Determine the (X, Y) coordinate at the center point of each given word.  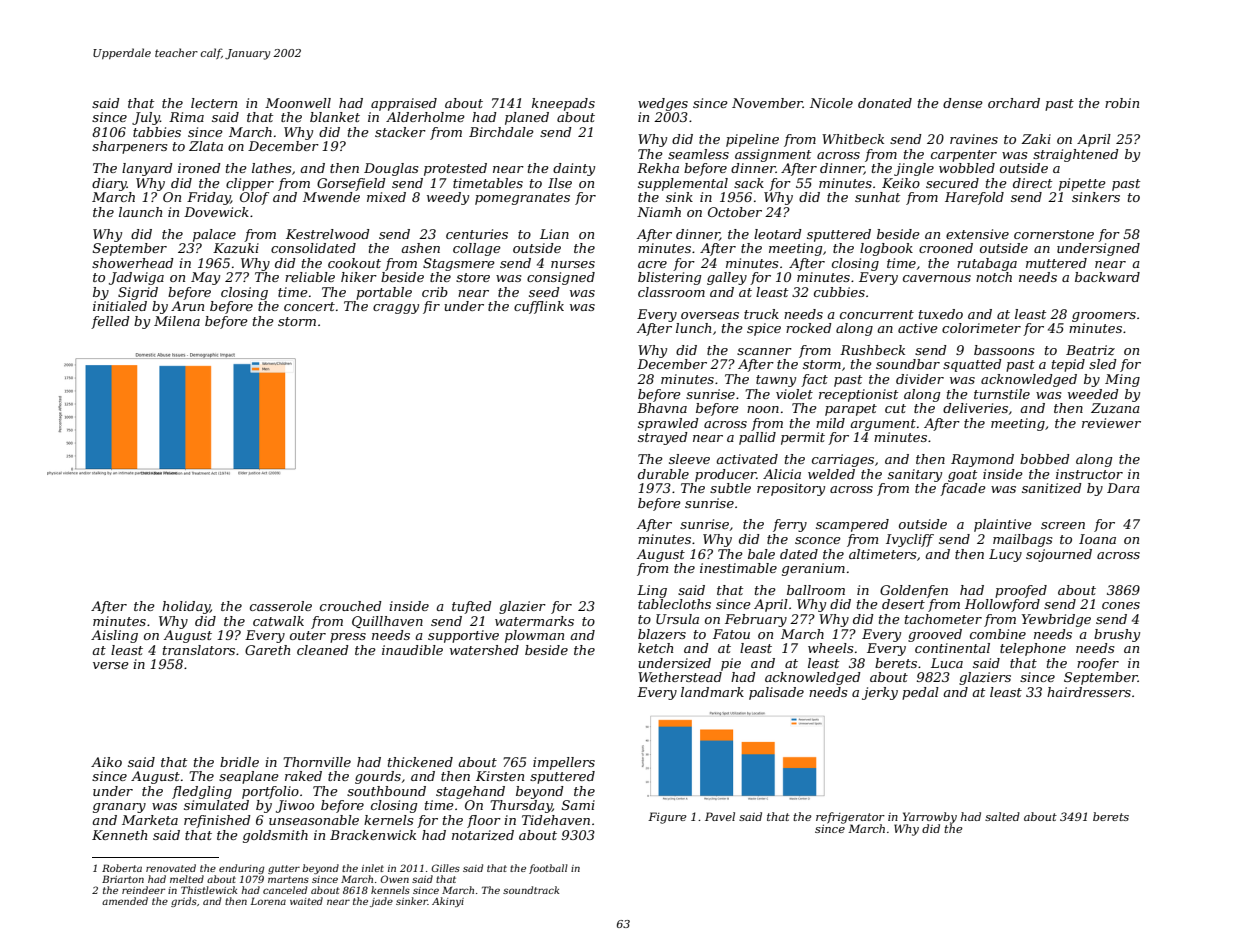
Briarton (123, 879)
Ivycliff (910, 540)
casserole (281, 606)
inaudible (412, 650)
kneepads (563, 104)
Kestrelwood (328, 234)
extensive (977, 234)
